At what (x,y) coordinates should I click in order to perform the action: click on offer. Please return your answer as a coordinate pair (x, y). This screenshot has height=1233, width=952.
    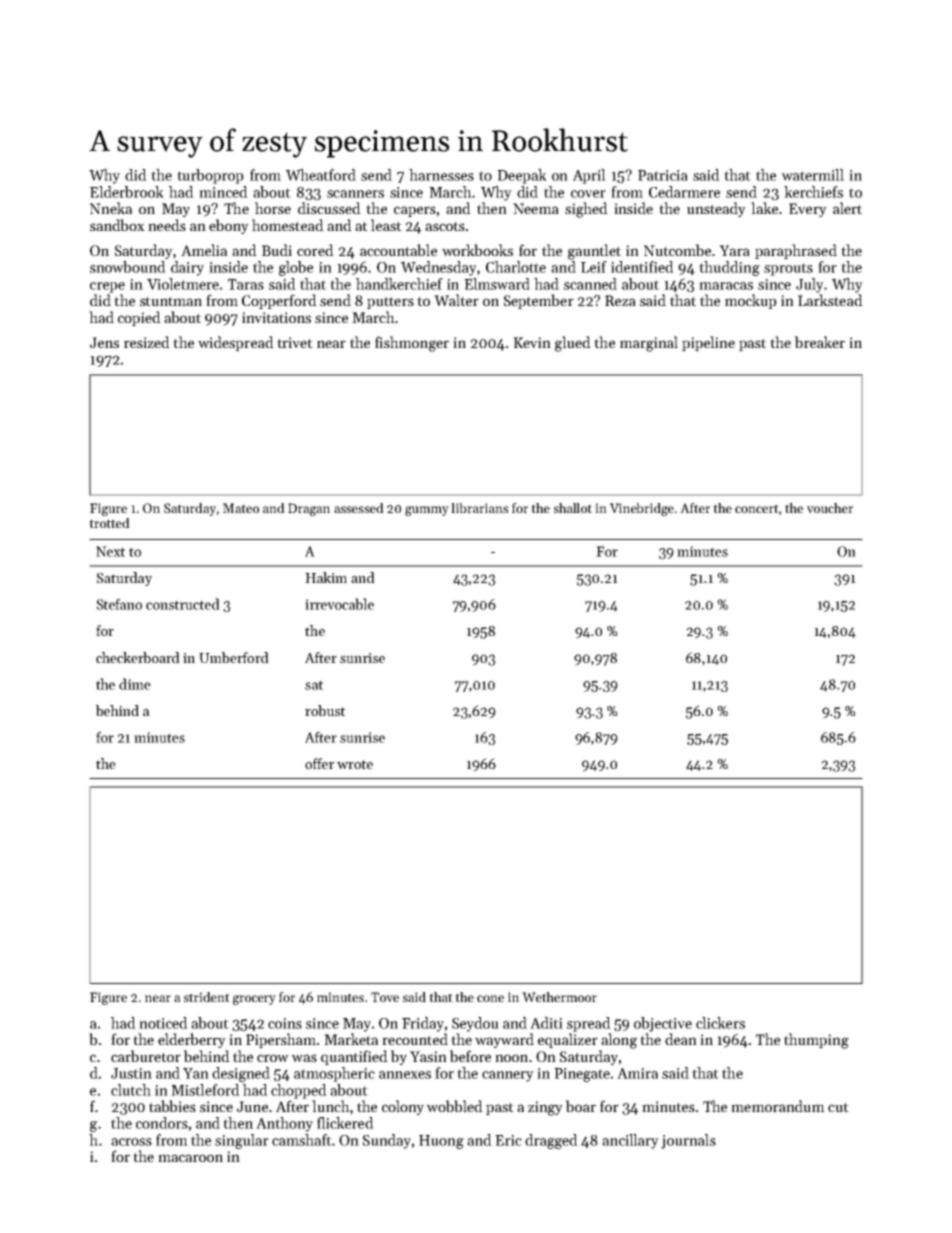
    Looking at the image, I should click on (319, 763).
